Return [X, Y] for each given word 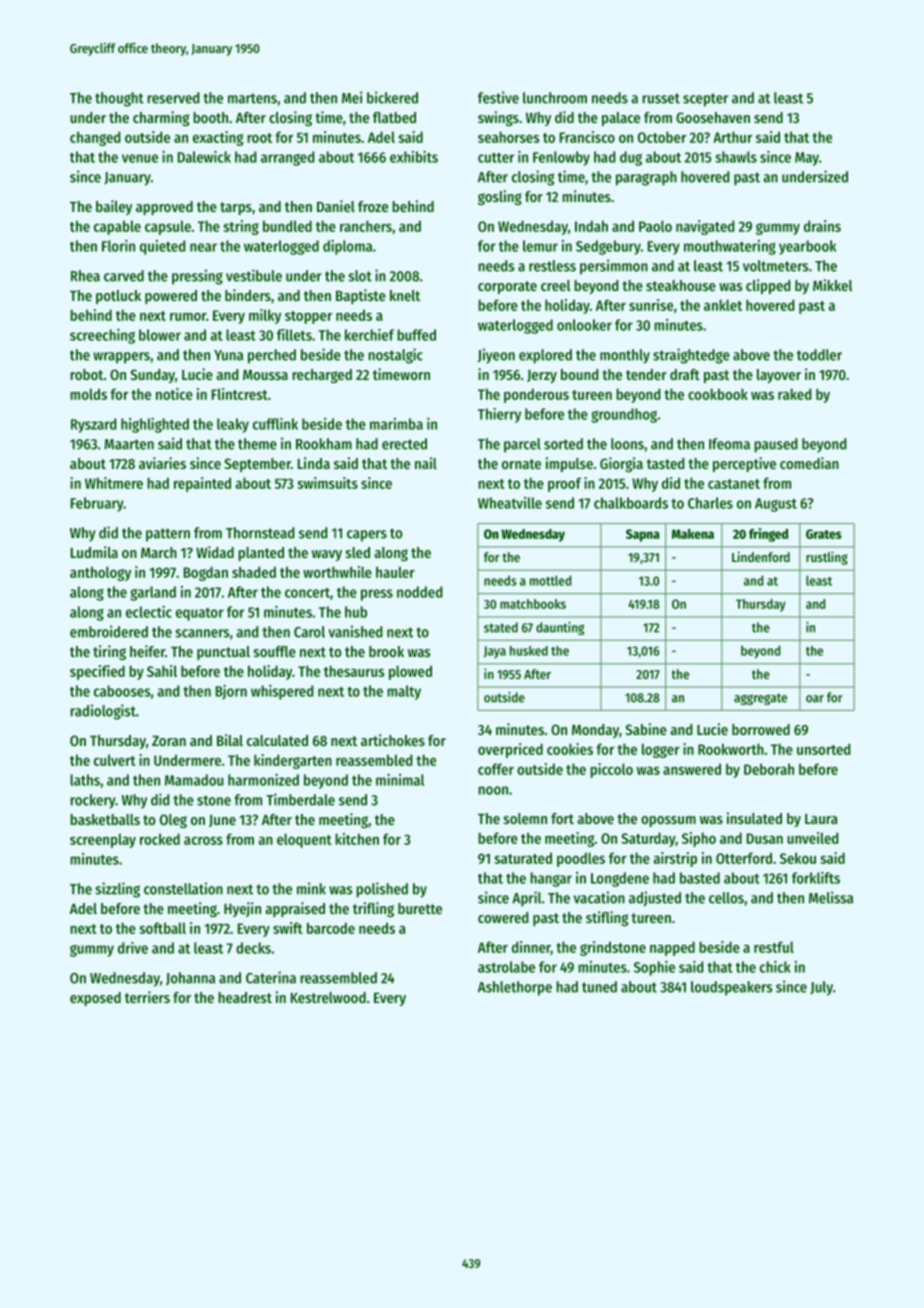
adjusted [655, 899]
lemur [540, 246]
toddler [819, 355]
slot [360, 276]
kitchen [357, 839]
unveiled [813, 838]
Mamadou [194, 780]
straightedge [691, 356]
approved [164, 208]
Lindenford [761, 556]
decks [253, 948]
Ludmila [94, 552]
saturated [523, 858]
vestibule [254, 275]
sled [358, 552]
